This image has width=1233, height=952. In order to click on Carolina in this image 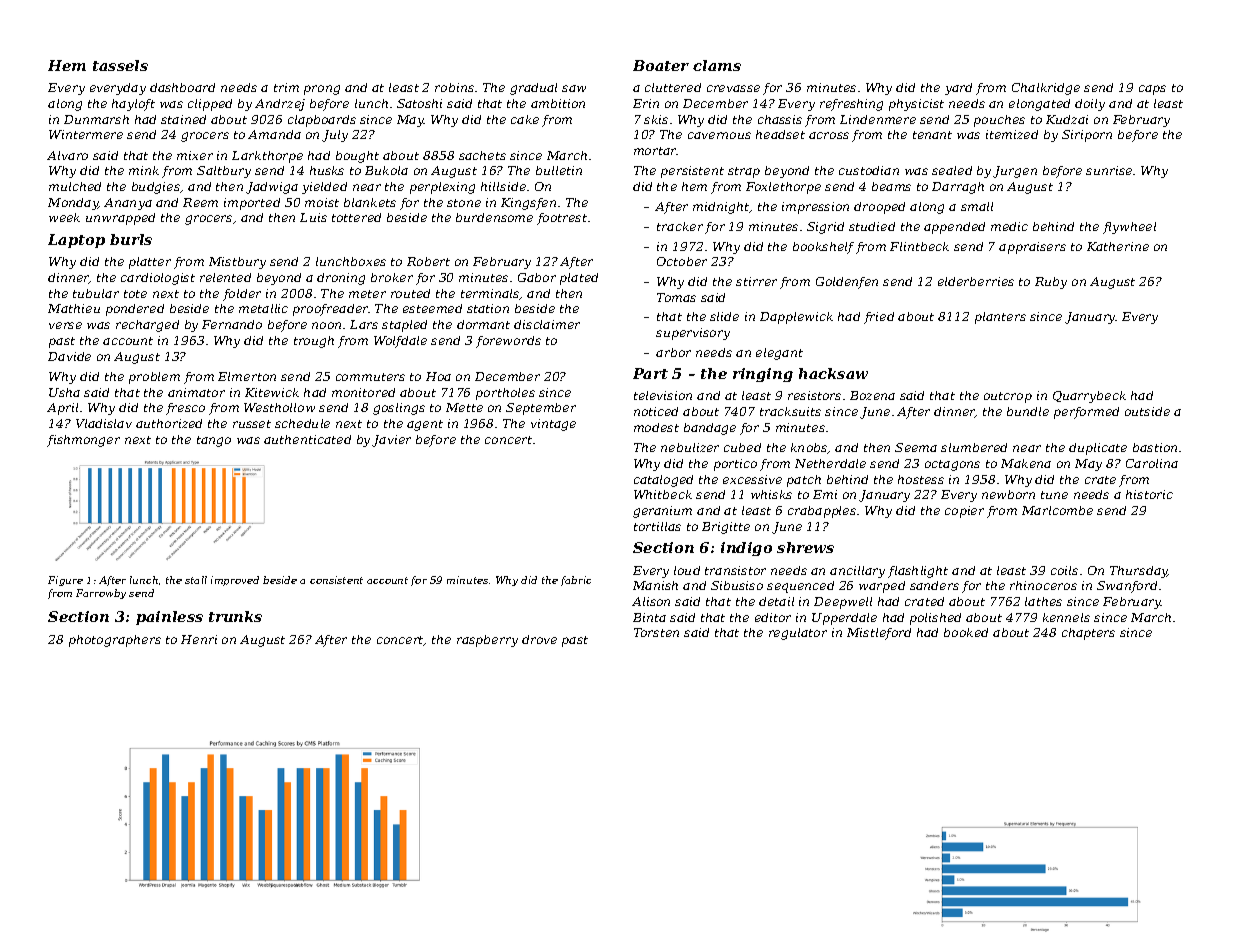, I will do `click(1152, 463)`.
